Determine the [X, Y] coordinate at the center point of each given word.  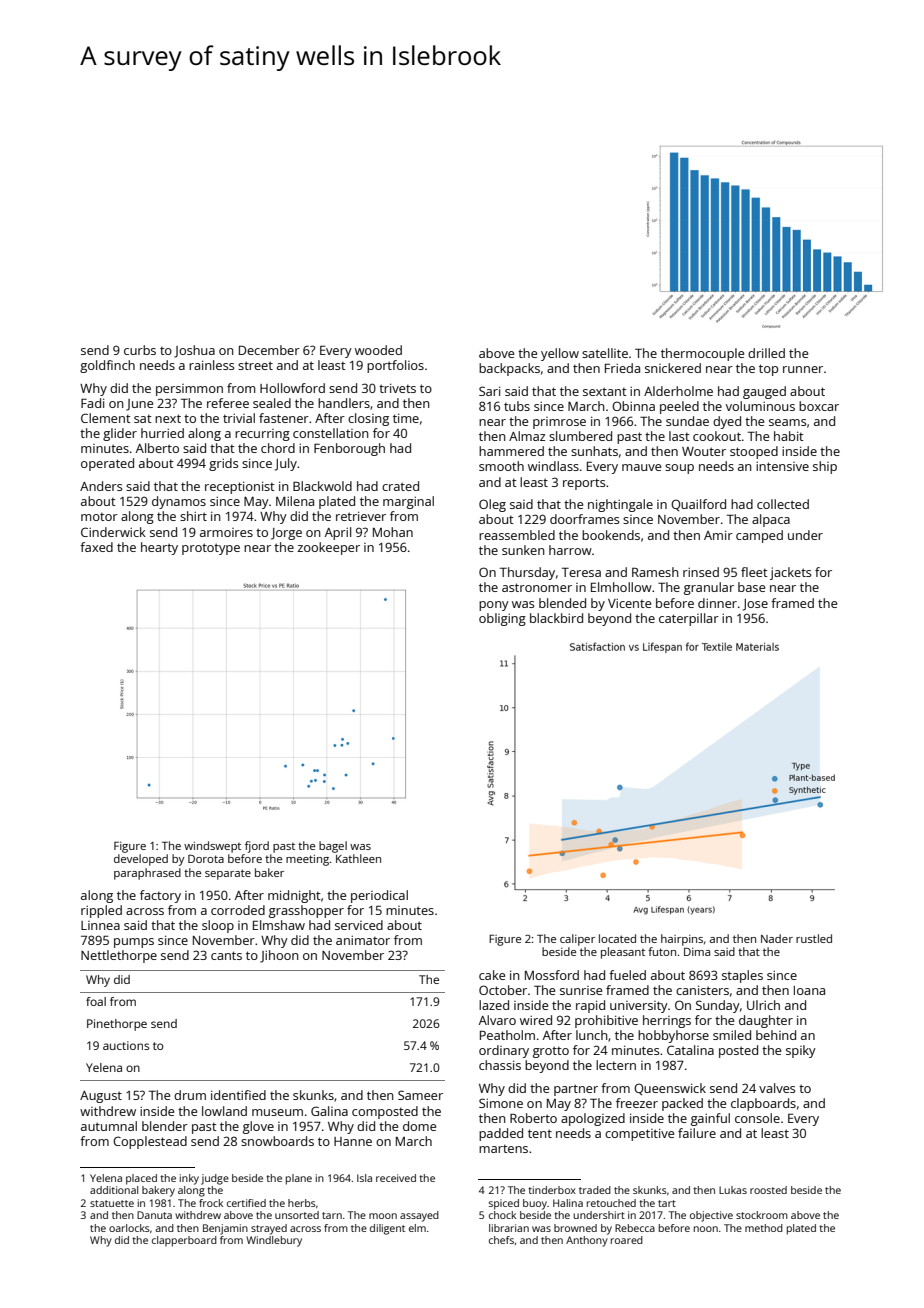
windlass [553, 466]
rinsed [701, 572]
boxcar [819, 406]
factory [160, 896]
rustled [814, 938]
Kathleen [358, 858]
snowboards [277, 1141]
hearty [159, 548]
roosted [768, 1190]
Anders [101, 486]
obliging [502, 619]
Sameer [420, 1095]
